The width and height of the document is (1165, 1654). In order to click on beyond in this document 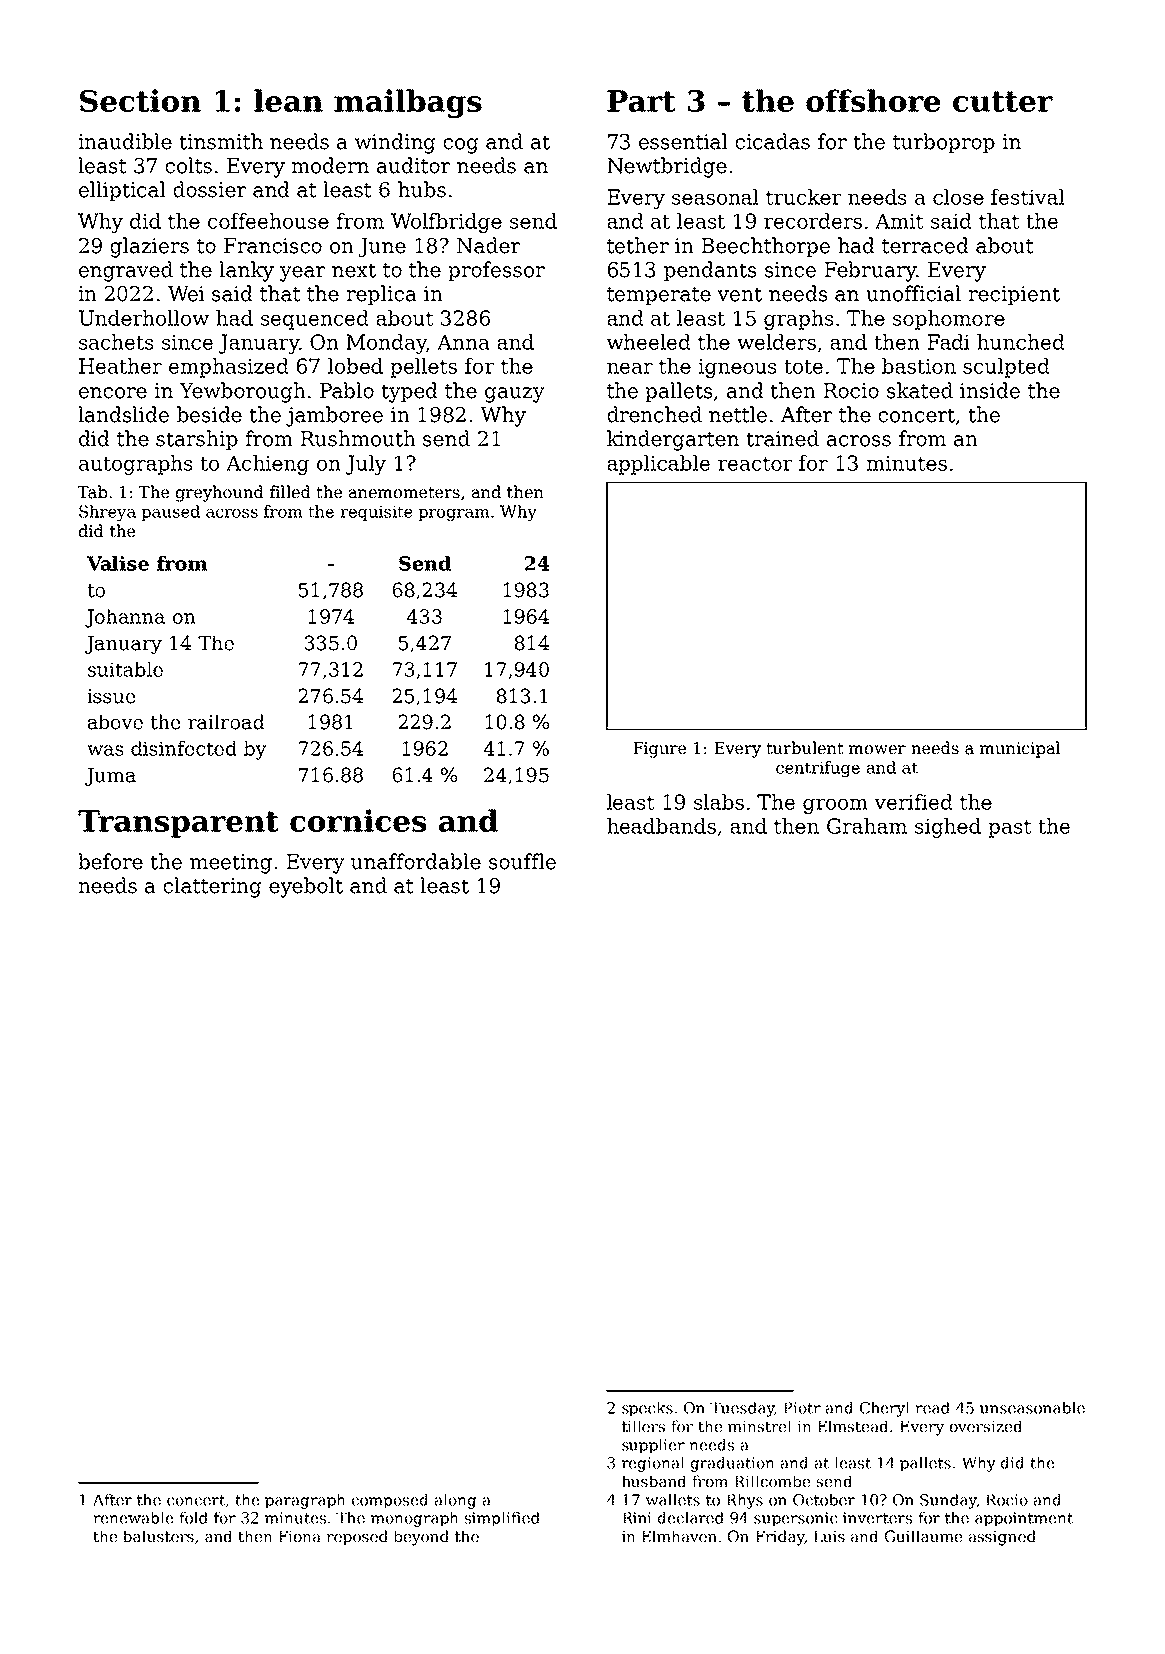, I will do `click(421, 1538)`.
